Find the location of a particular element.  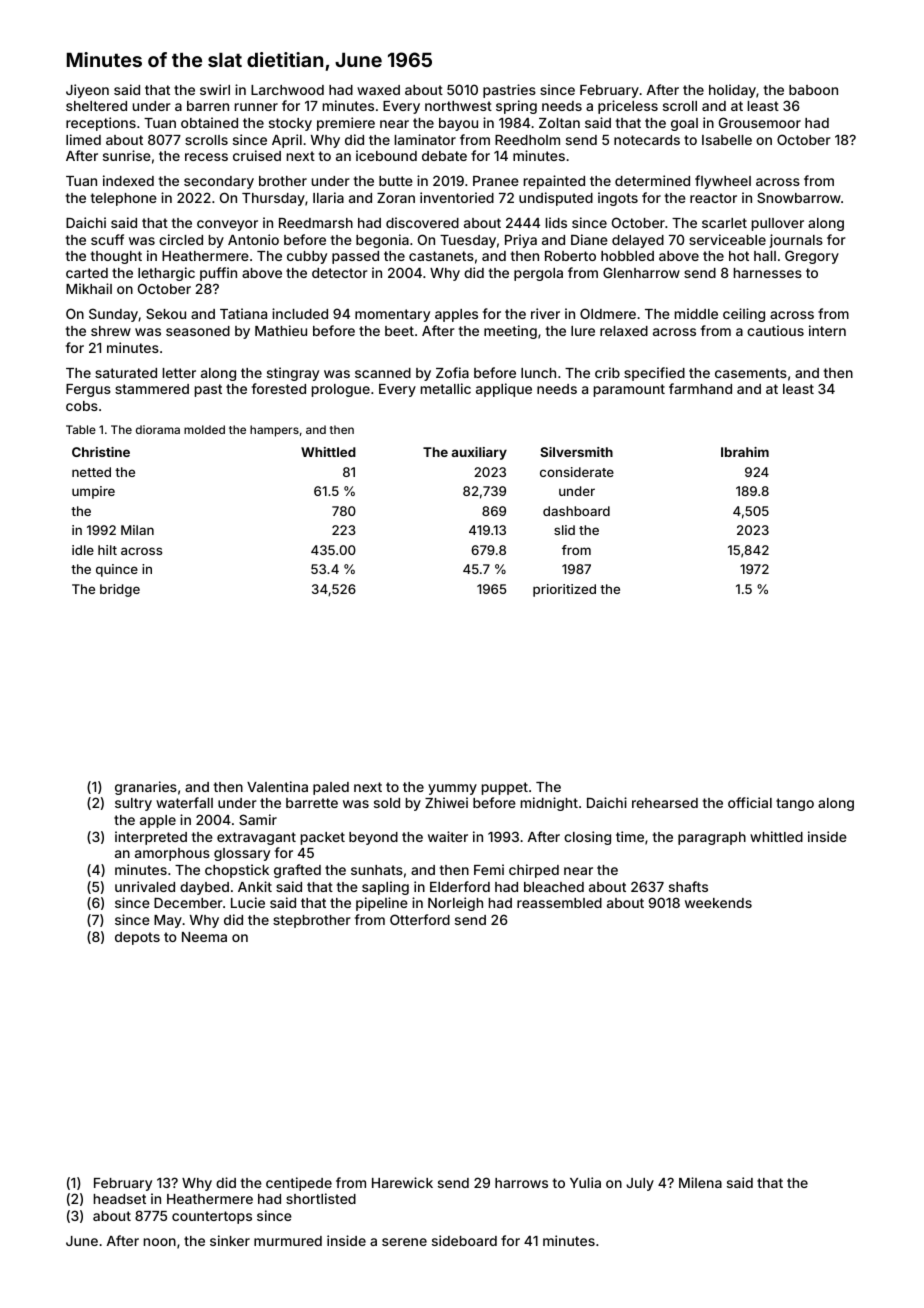

depots is located at coordinates (137, 938).
